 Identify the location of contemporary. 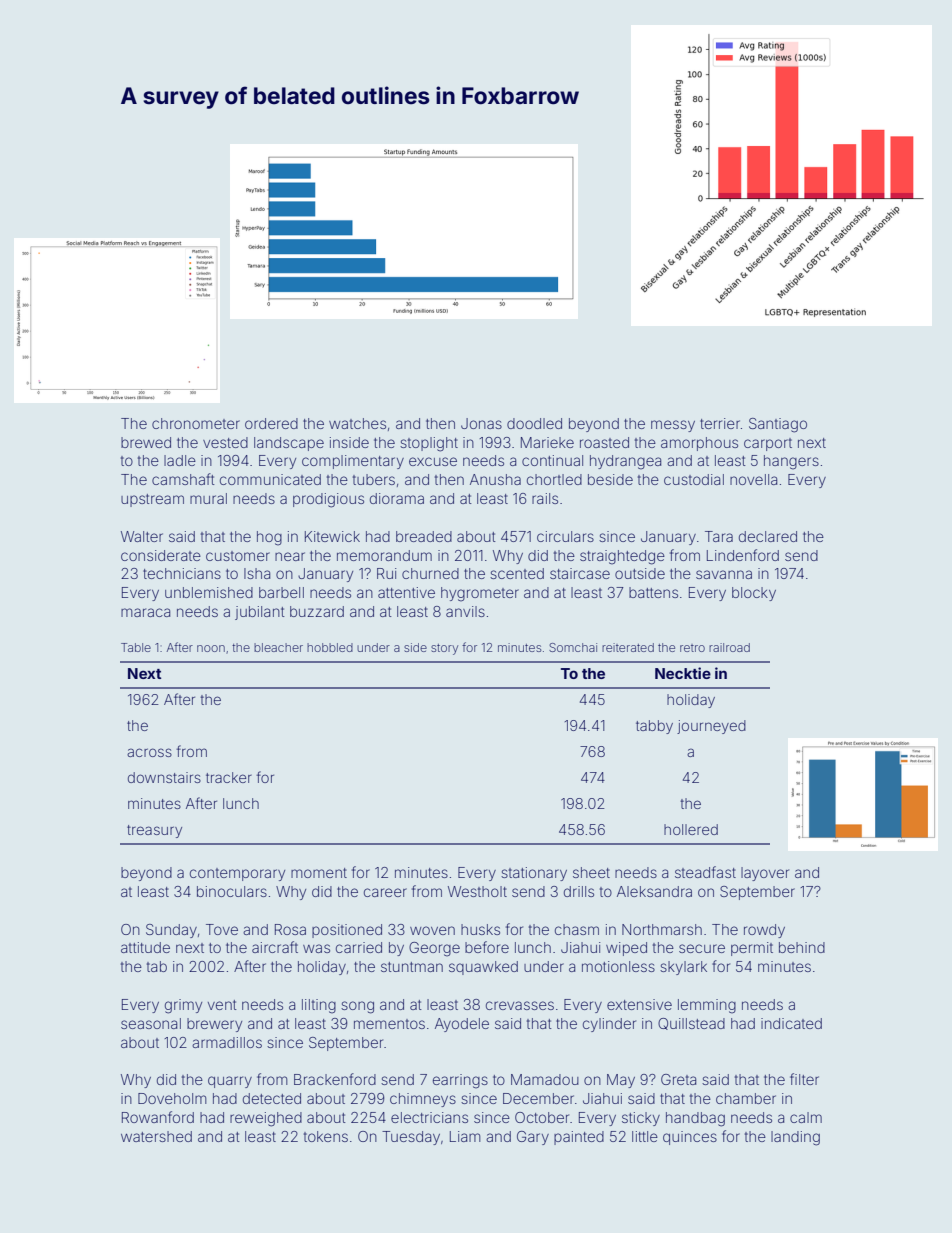
(237, 874).
